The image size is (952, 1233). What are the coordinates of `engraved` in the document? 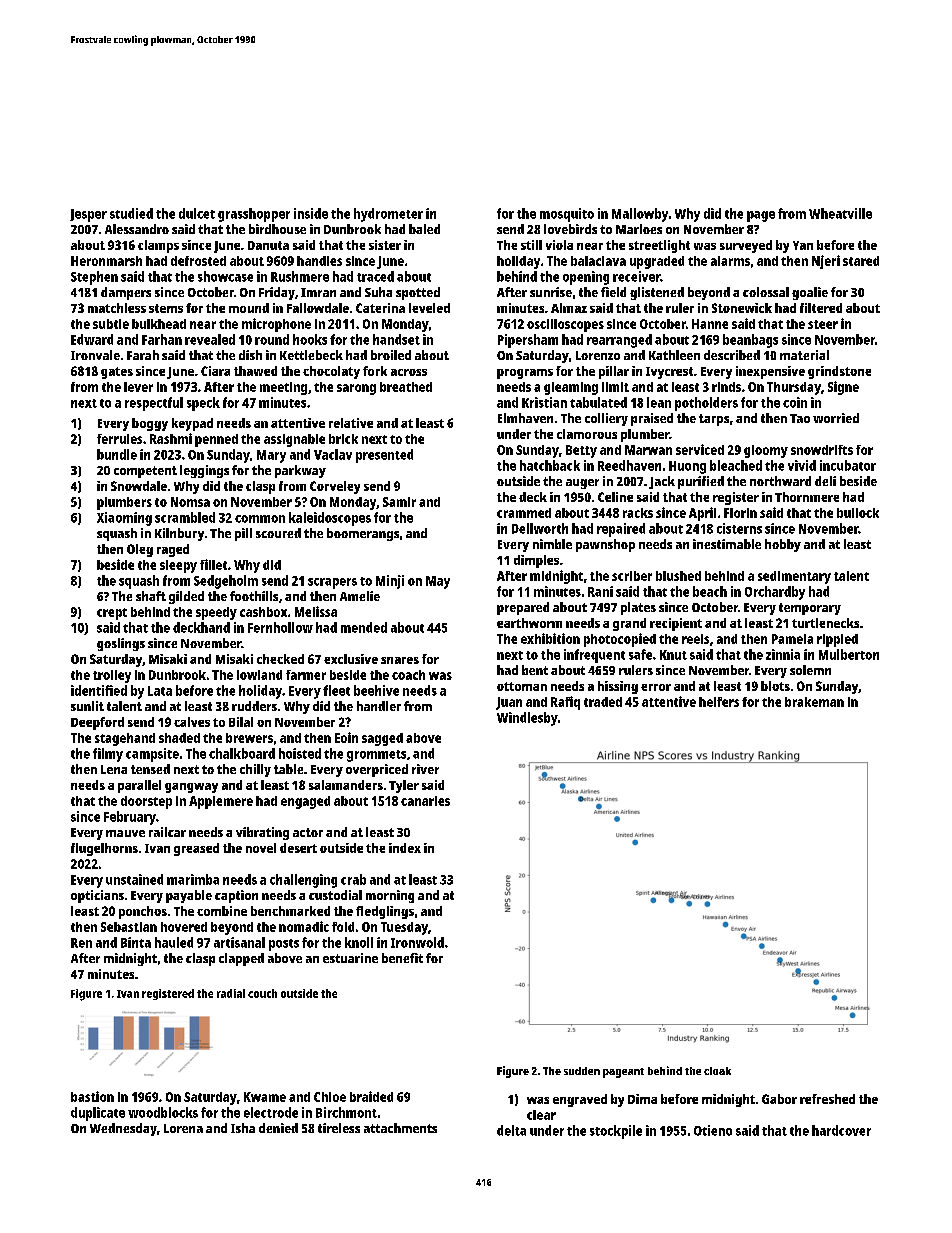 It's located at (580, 1100).
